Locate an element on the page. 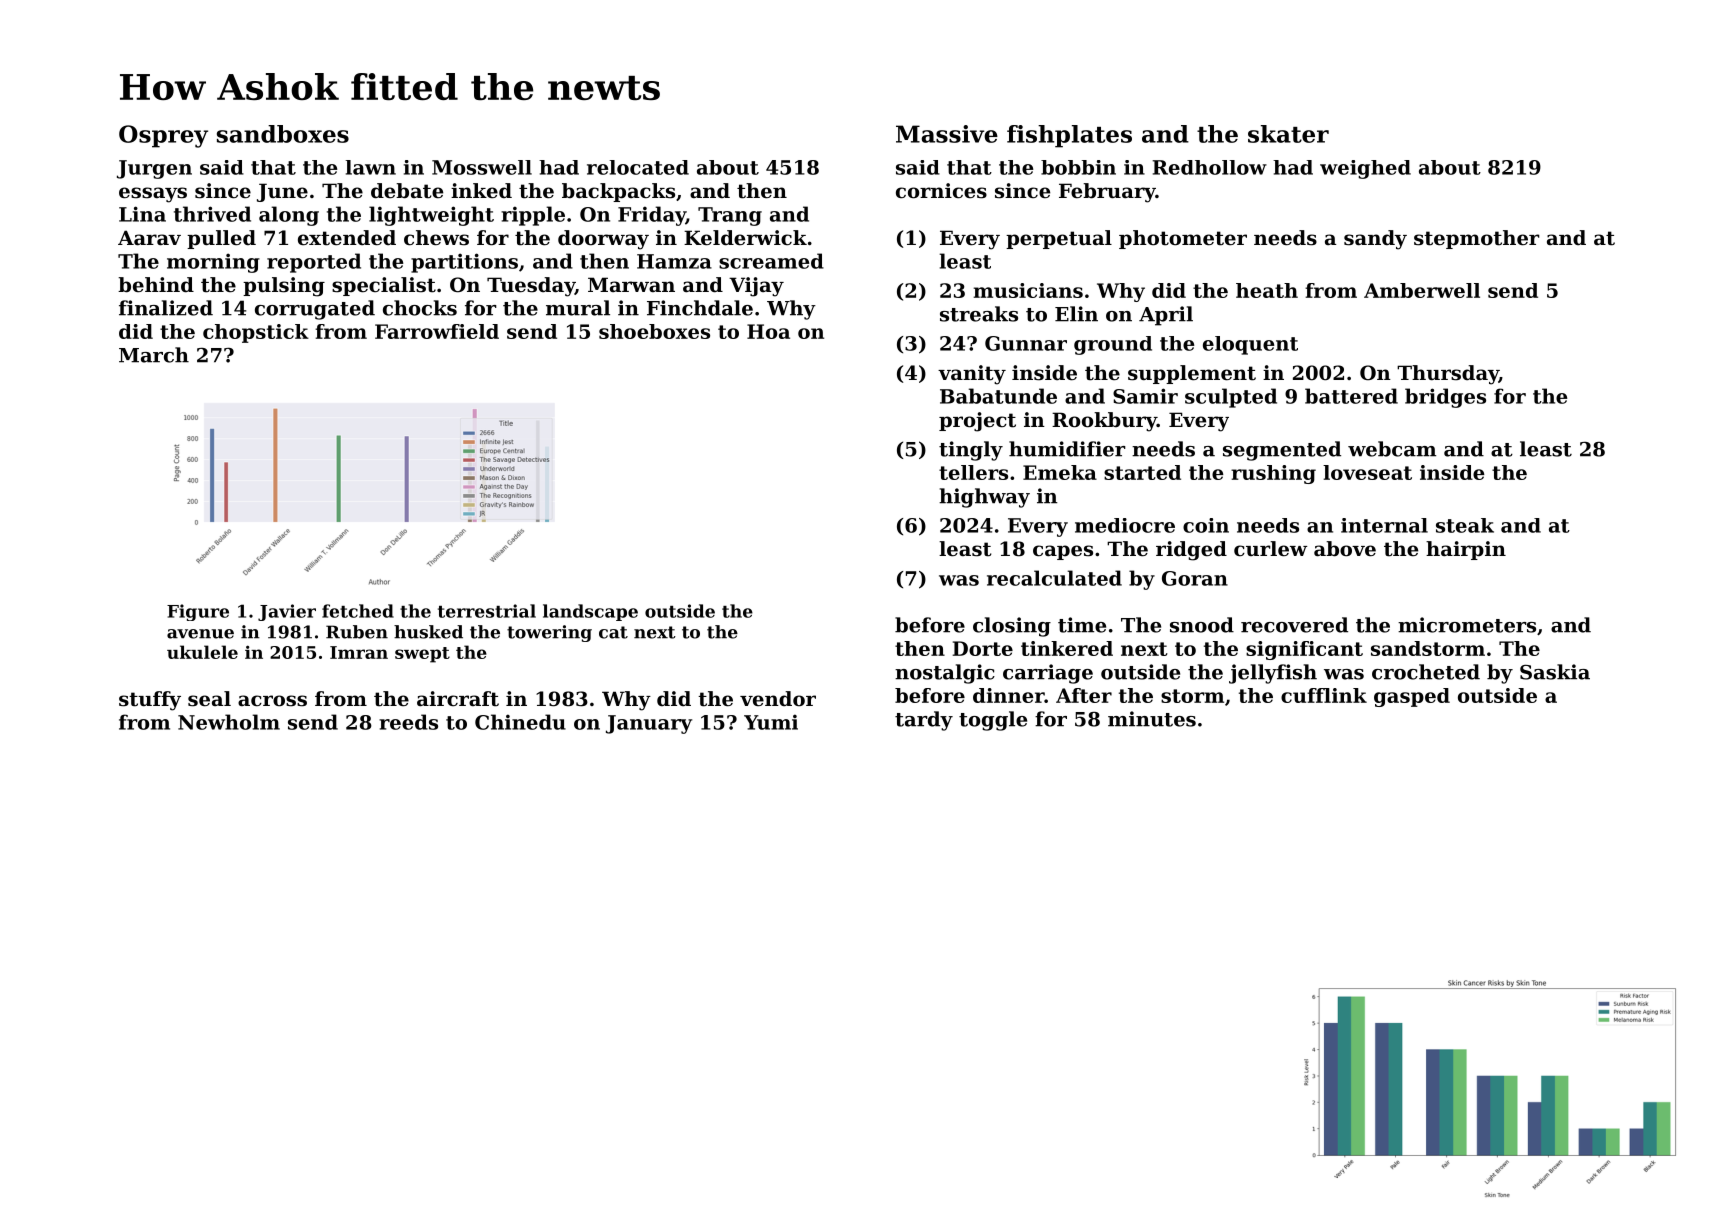 This page has height=1226, width=1734. Imran is located at coordinates (359, 652).
